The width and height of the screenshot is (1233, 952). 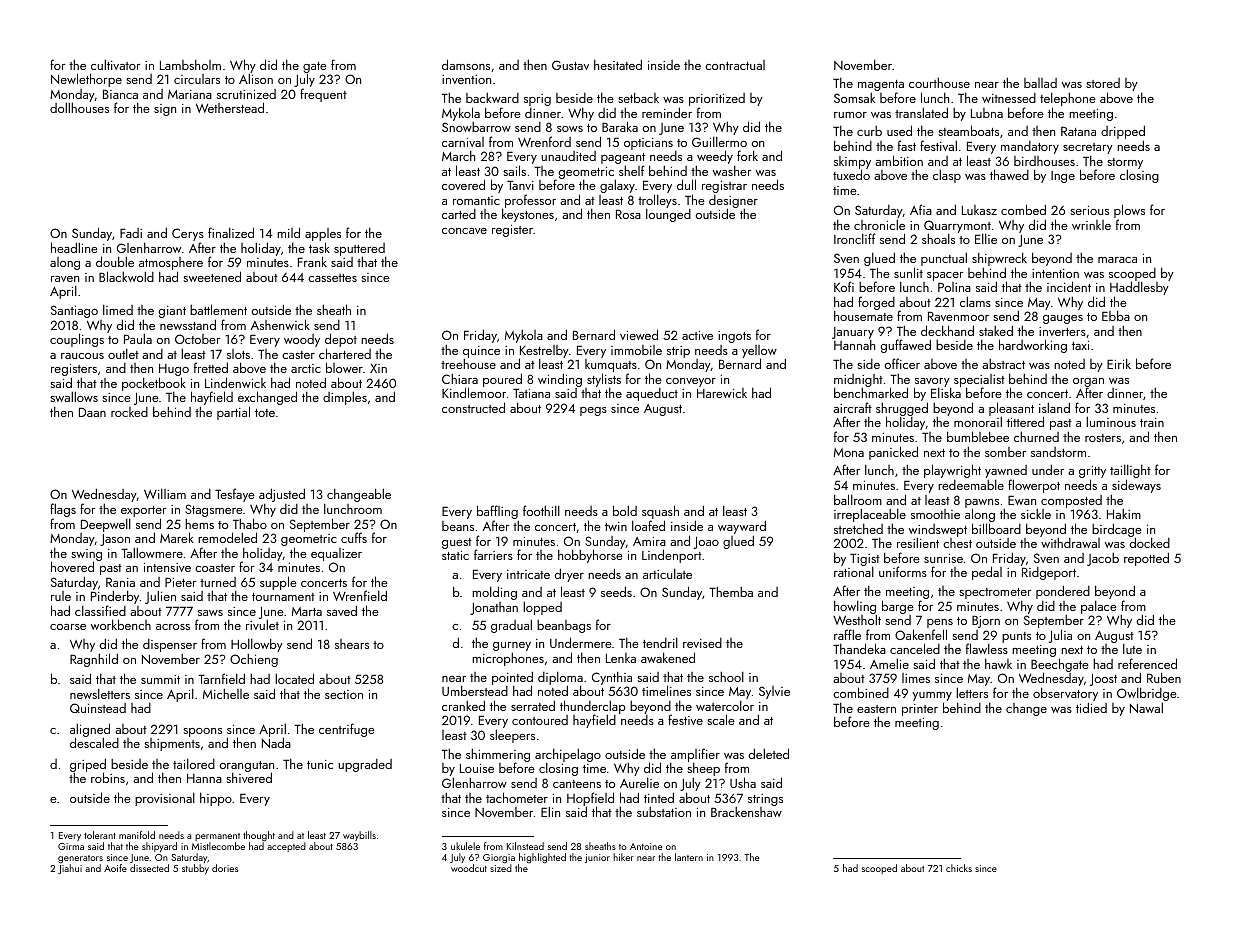 I want to click on plows, so click(x=1129, y=211).
